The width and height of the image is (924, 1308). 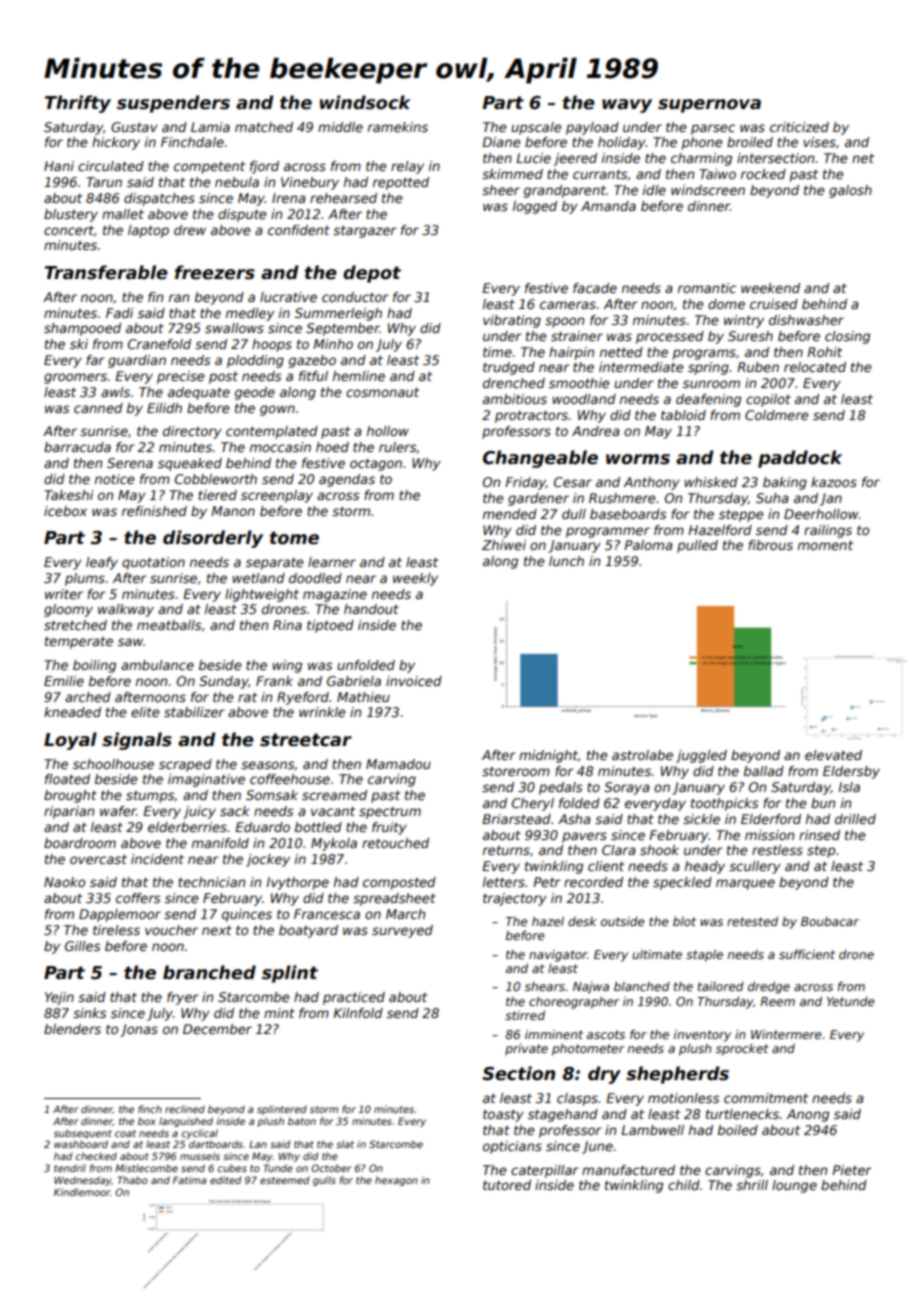 What do you see at coordinates (799, 127) in the image?
I see `criticized` at bounding box center [799, 127].
